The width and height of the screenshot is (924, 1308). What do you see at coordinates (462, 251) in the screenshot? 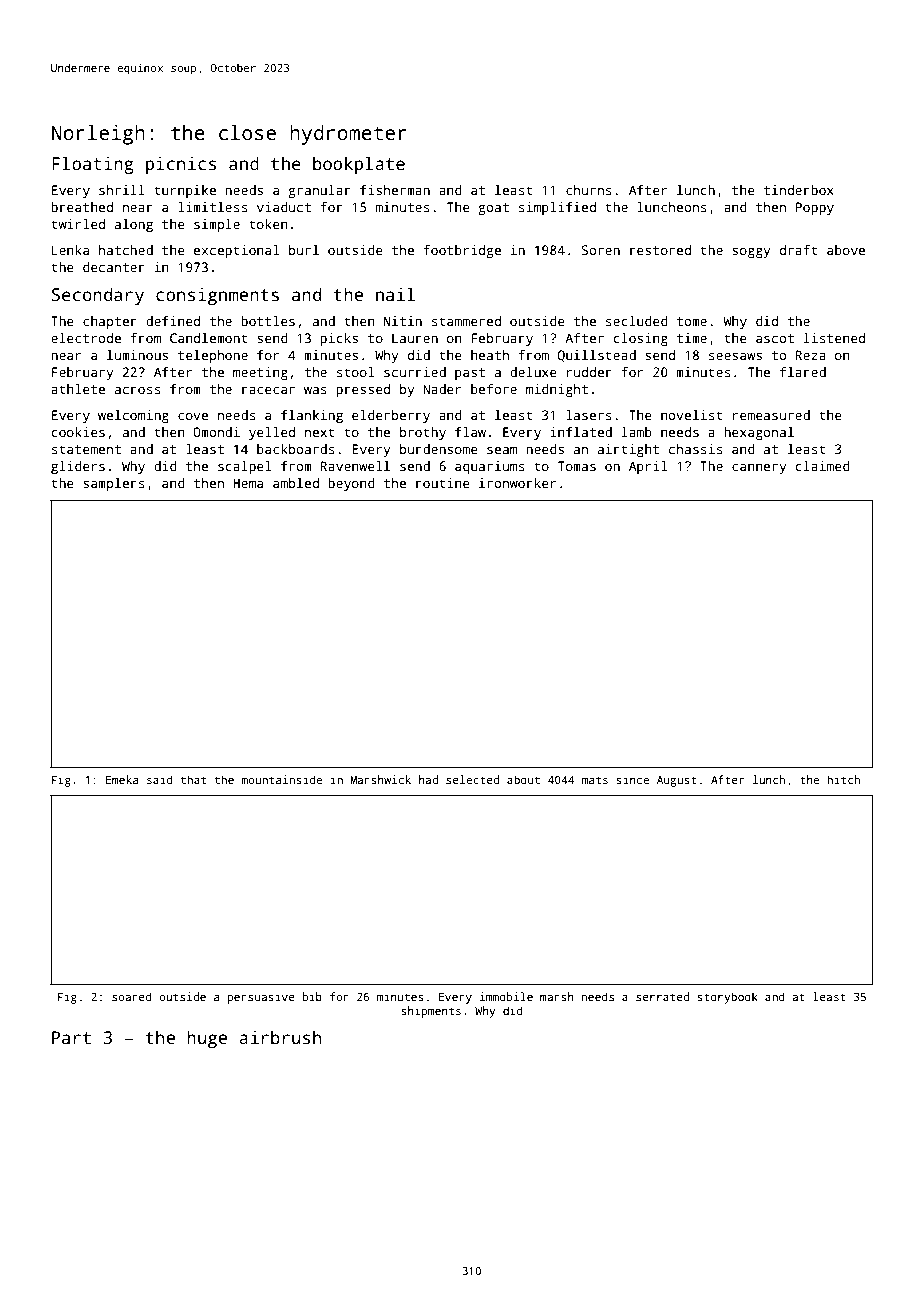
I see `footbridge` at bounding box center [462, 251].
